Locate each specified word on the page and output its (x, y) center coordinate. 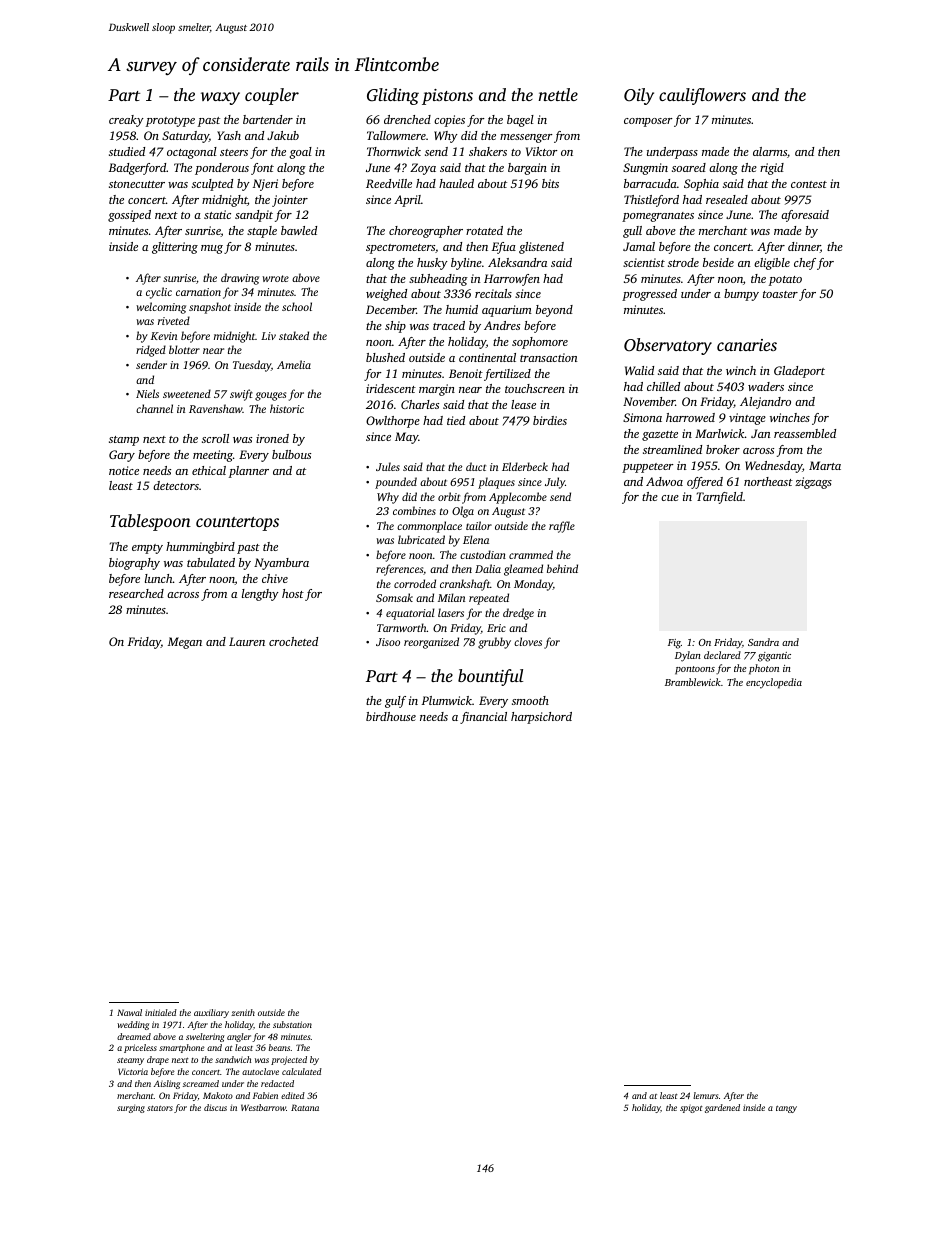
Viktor (542, 151)
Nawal (129, 1012)
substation (292, 1024)
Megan (185, 643)
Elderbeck (525, 466)
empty (147, 549)
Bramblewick (693, 682)
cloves (528, 641)
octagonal (192, 153)
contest (809, 184)
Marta (825, 465)
